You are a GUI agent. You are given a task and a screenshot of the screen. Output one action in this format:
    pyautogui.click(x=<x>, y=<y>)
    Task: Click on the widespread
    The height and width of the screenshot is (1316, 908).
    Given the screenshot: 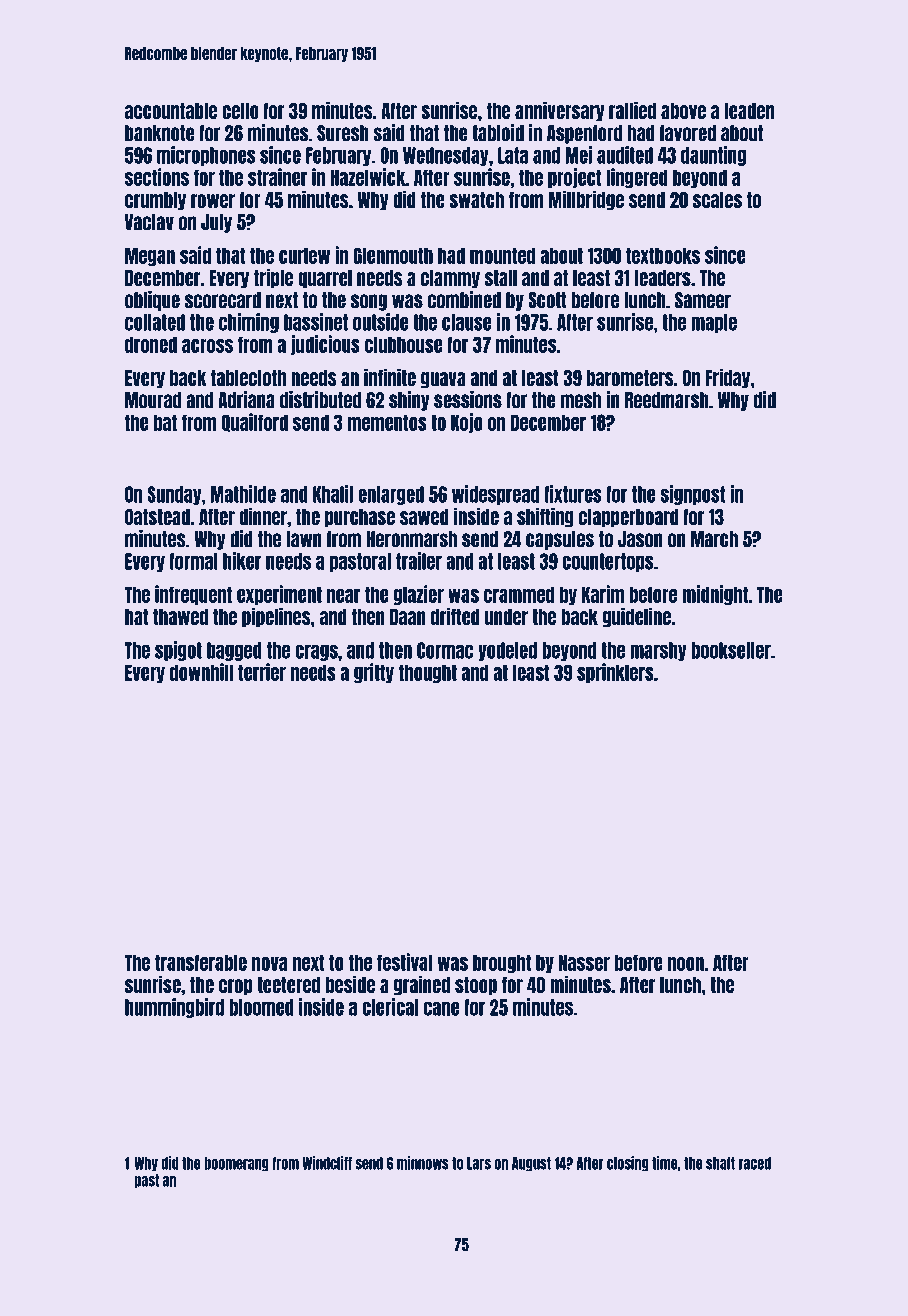 What is the action you would take?
    pyautogui.click(x=495, y=495)
